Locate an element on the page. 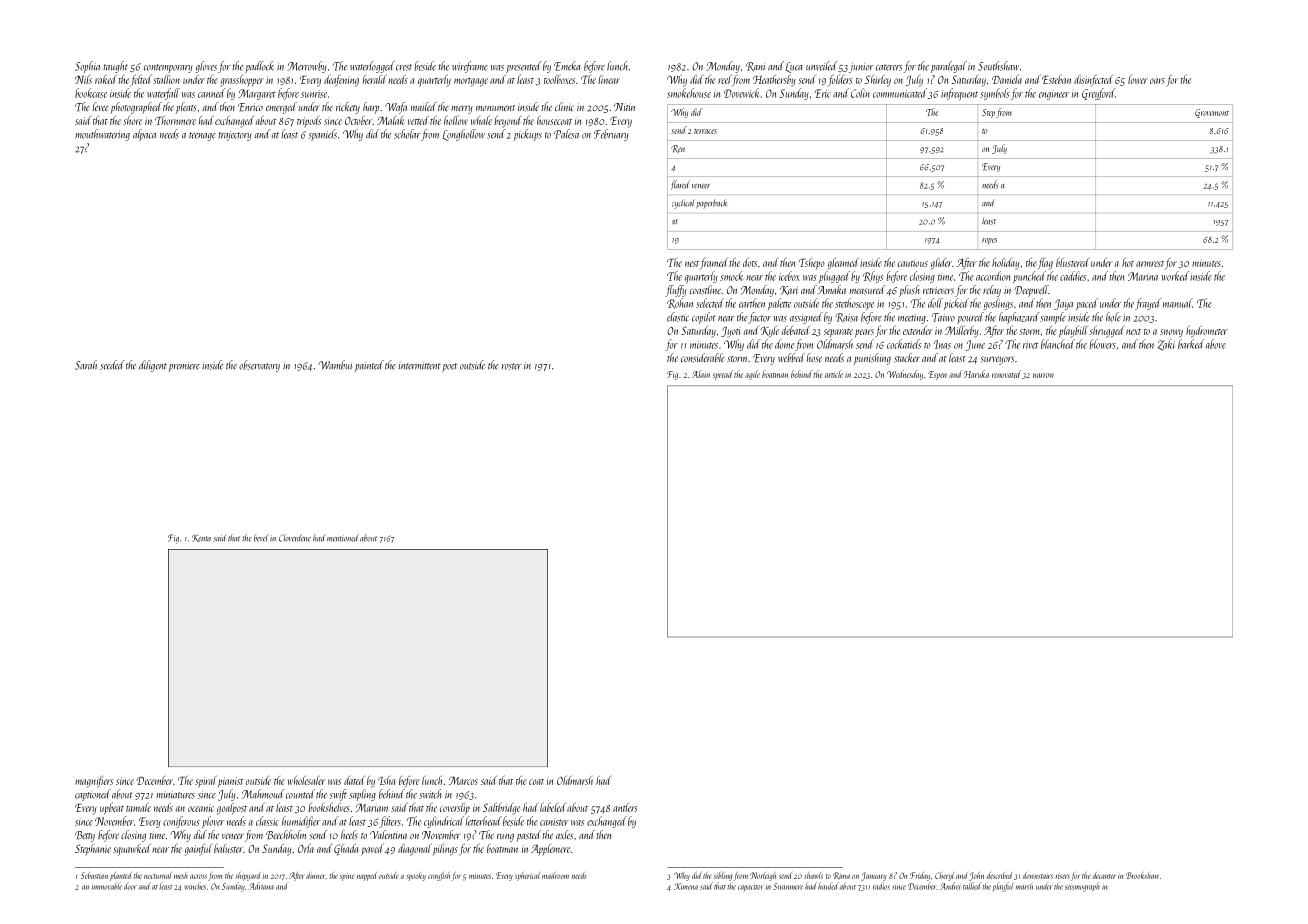 This document has width=1308, height=924. roster is located at coordinates (512, 366).
